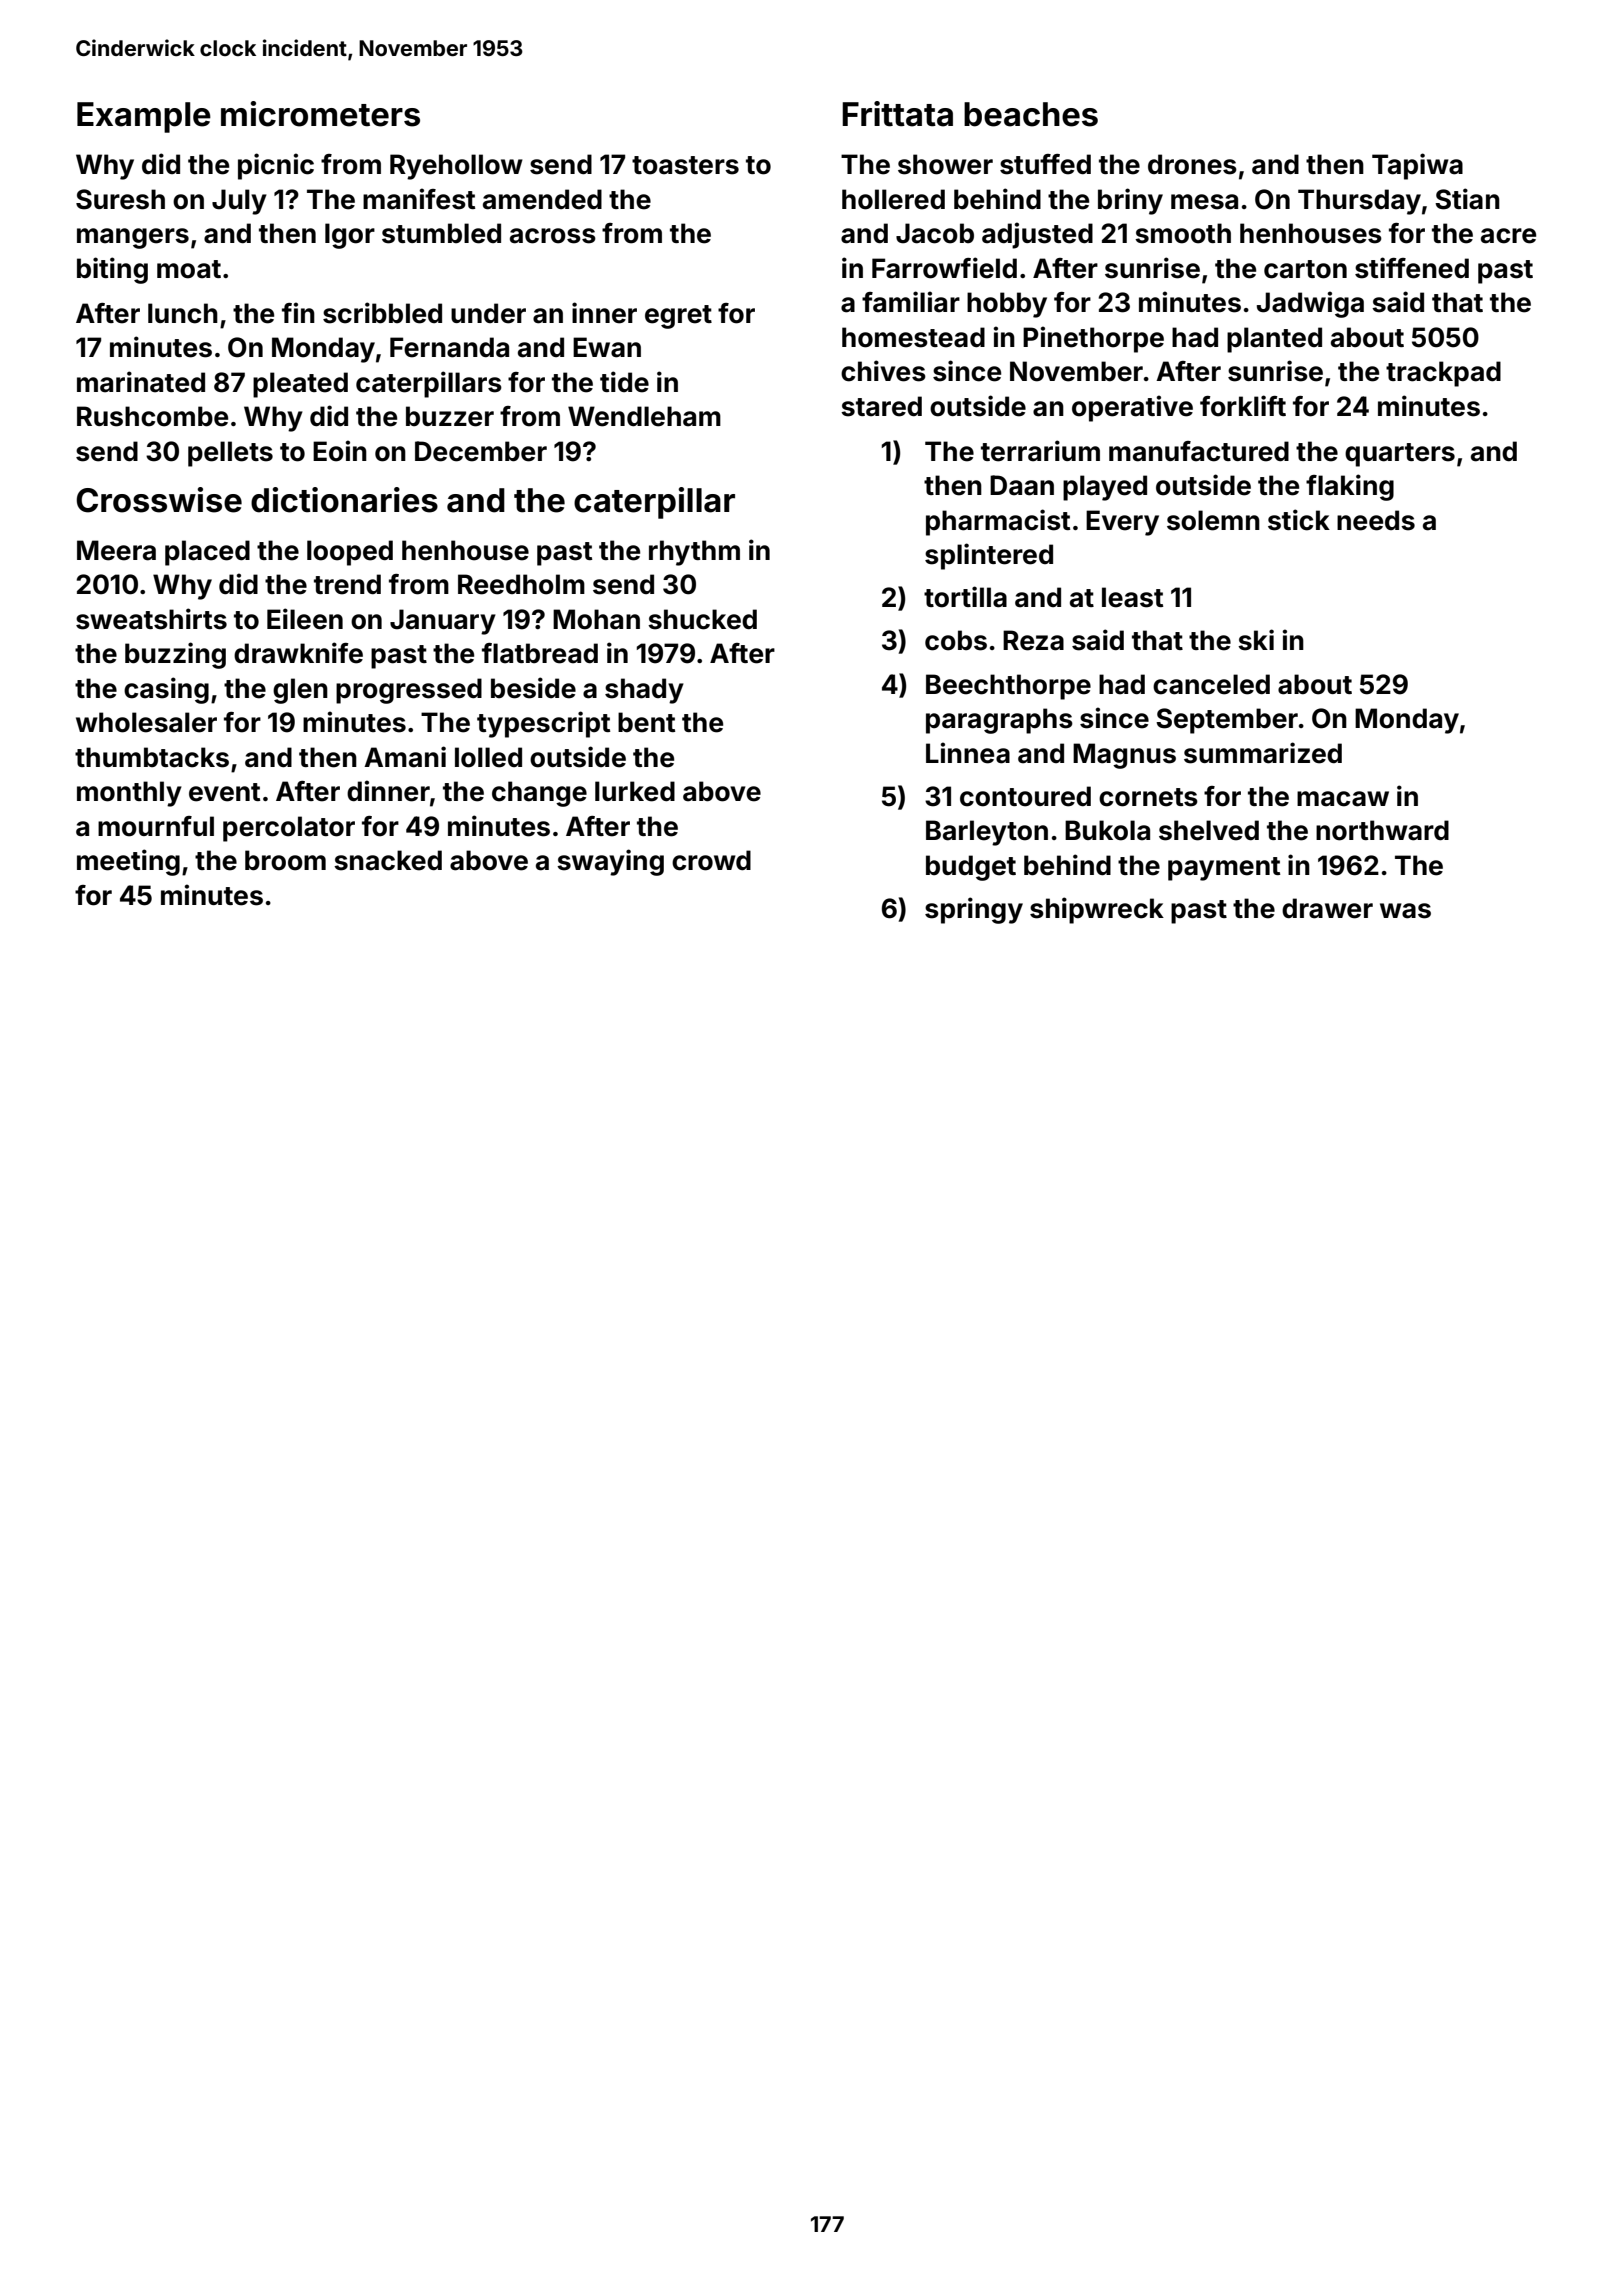  What do you see at coordinates (1350, 487) in the page?
I see `flaking` at bounding box center [1350, 487].
